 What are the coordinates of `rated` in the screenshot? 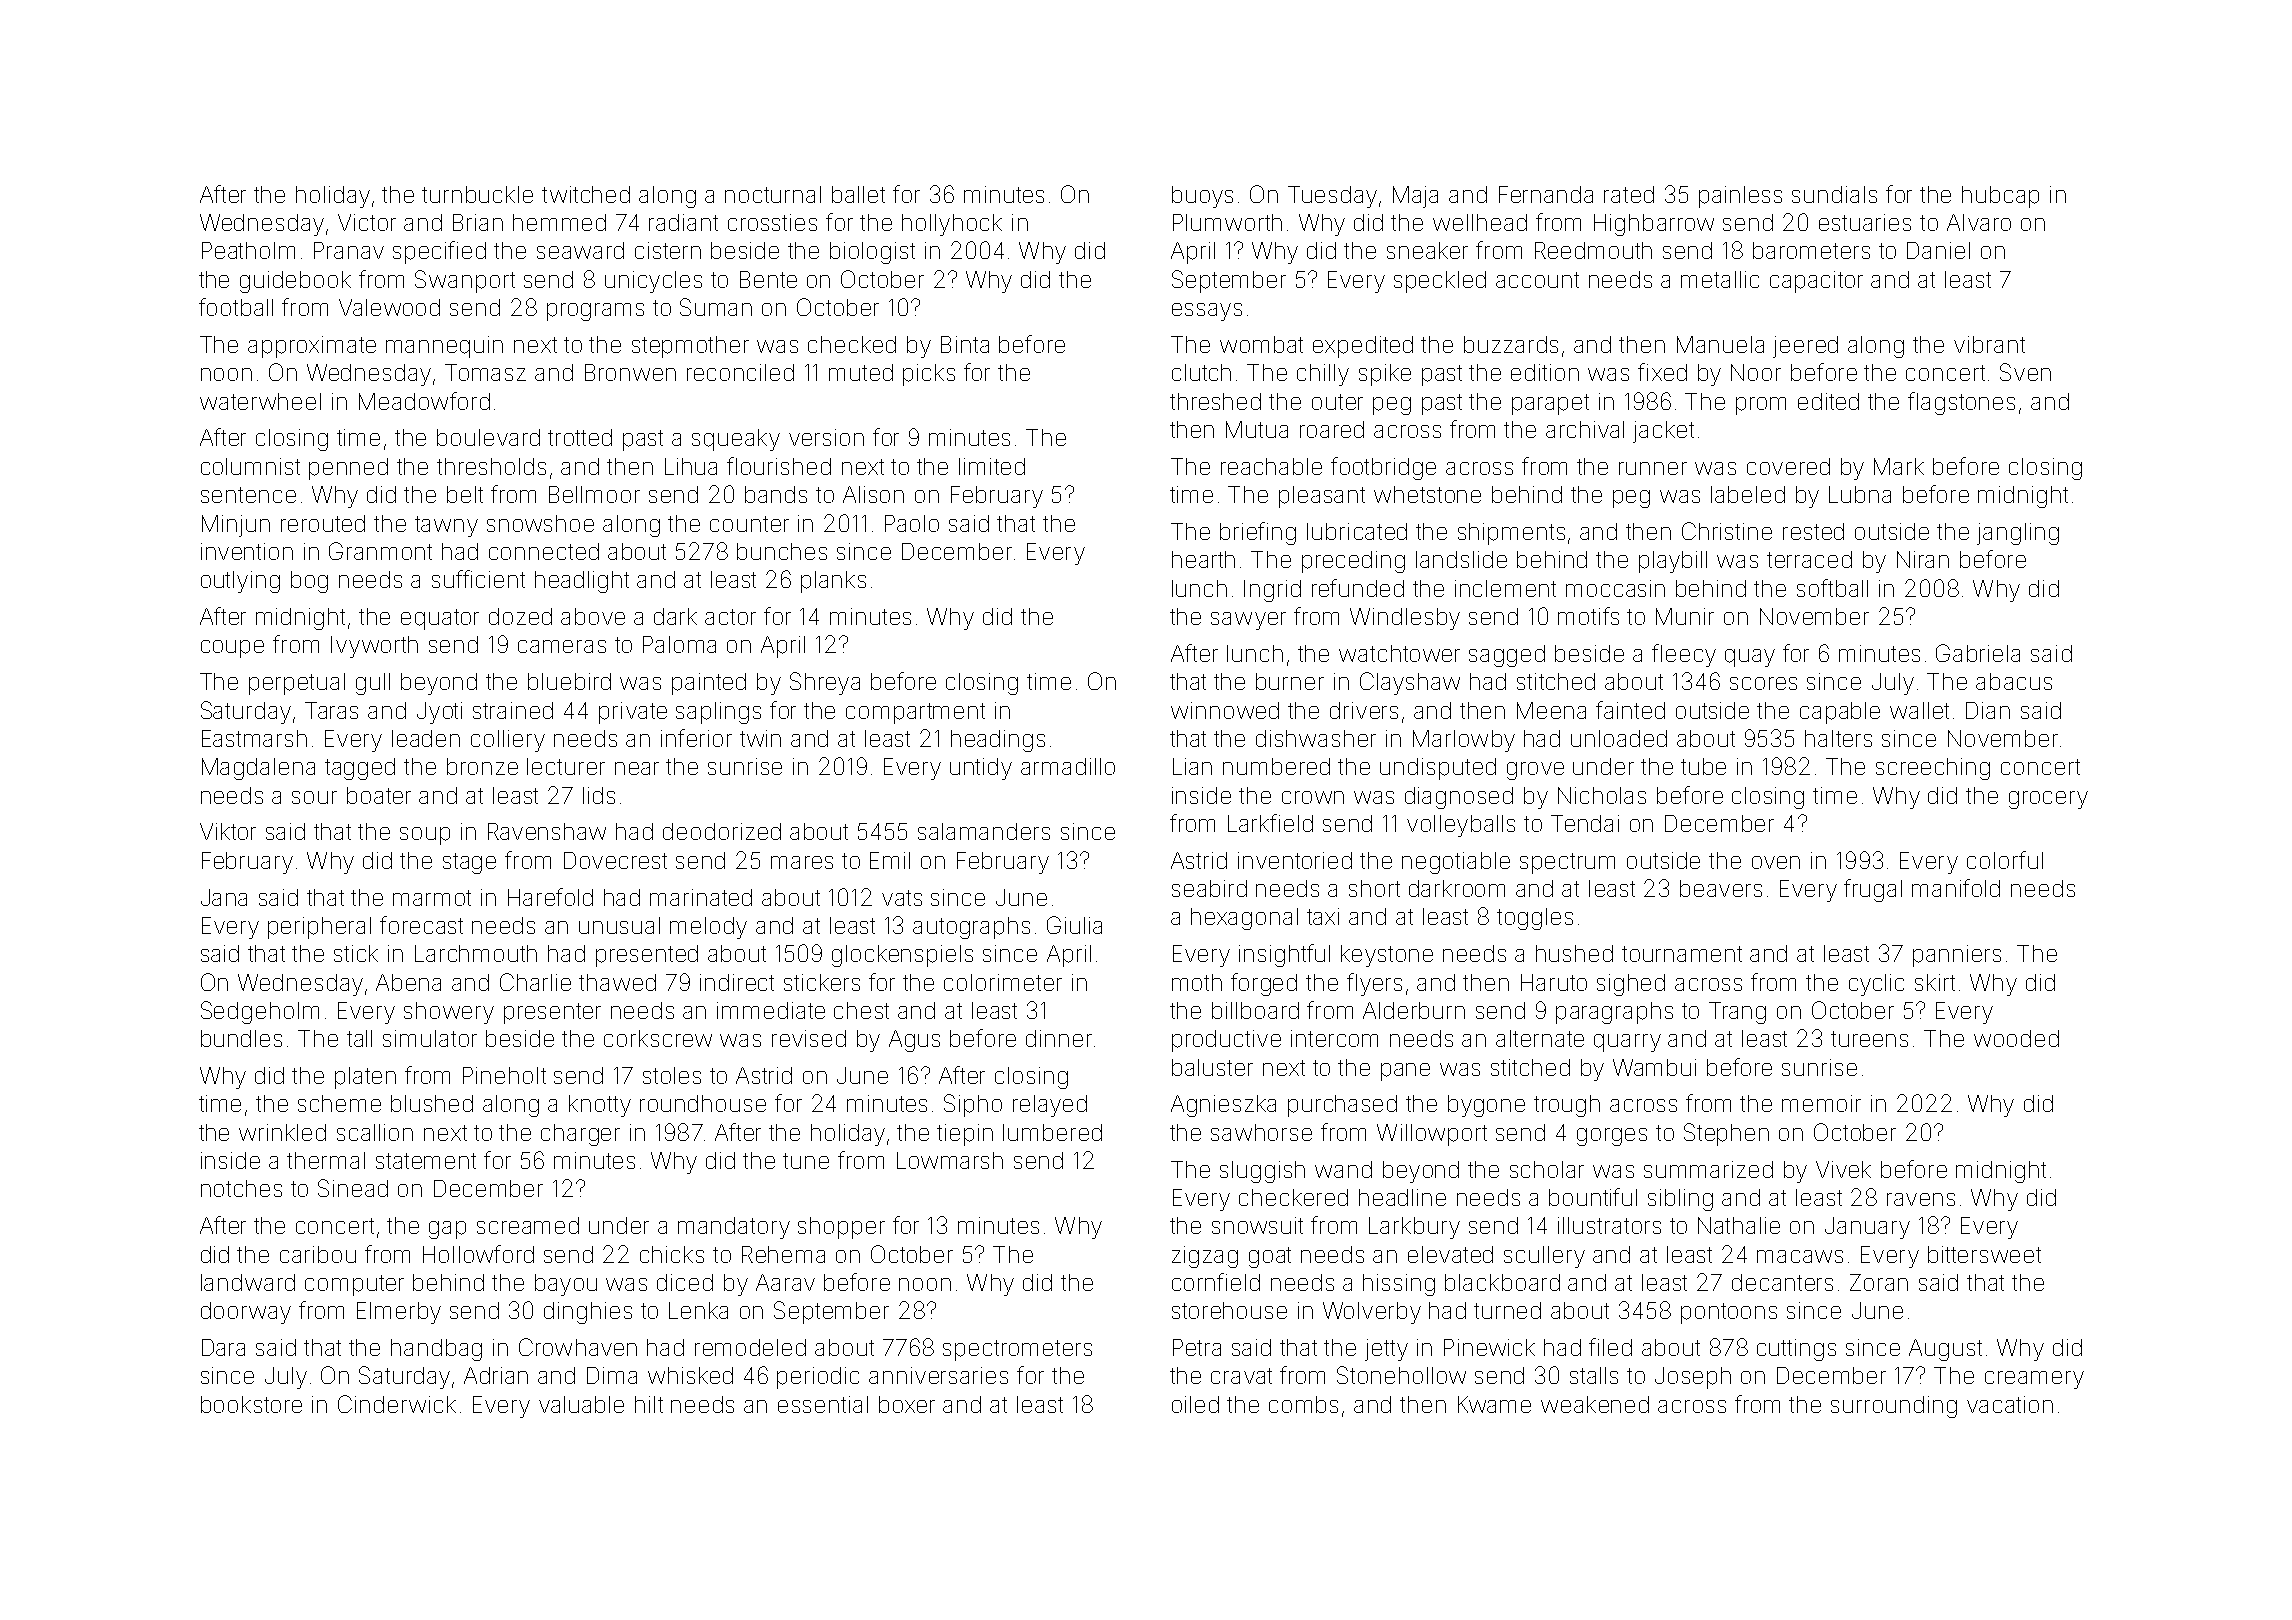 It's located at (1629, 194).
